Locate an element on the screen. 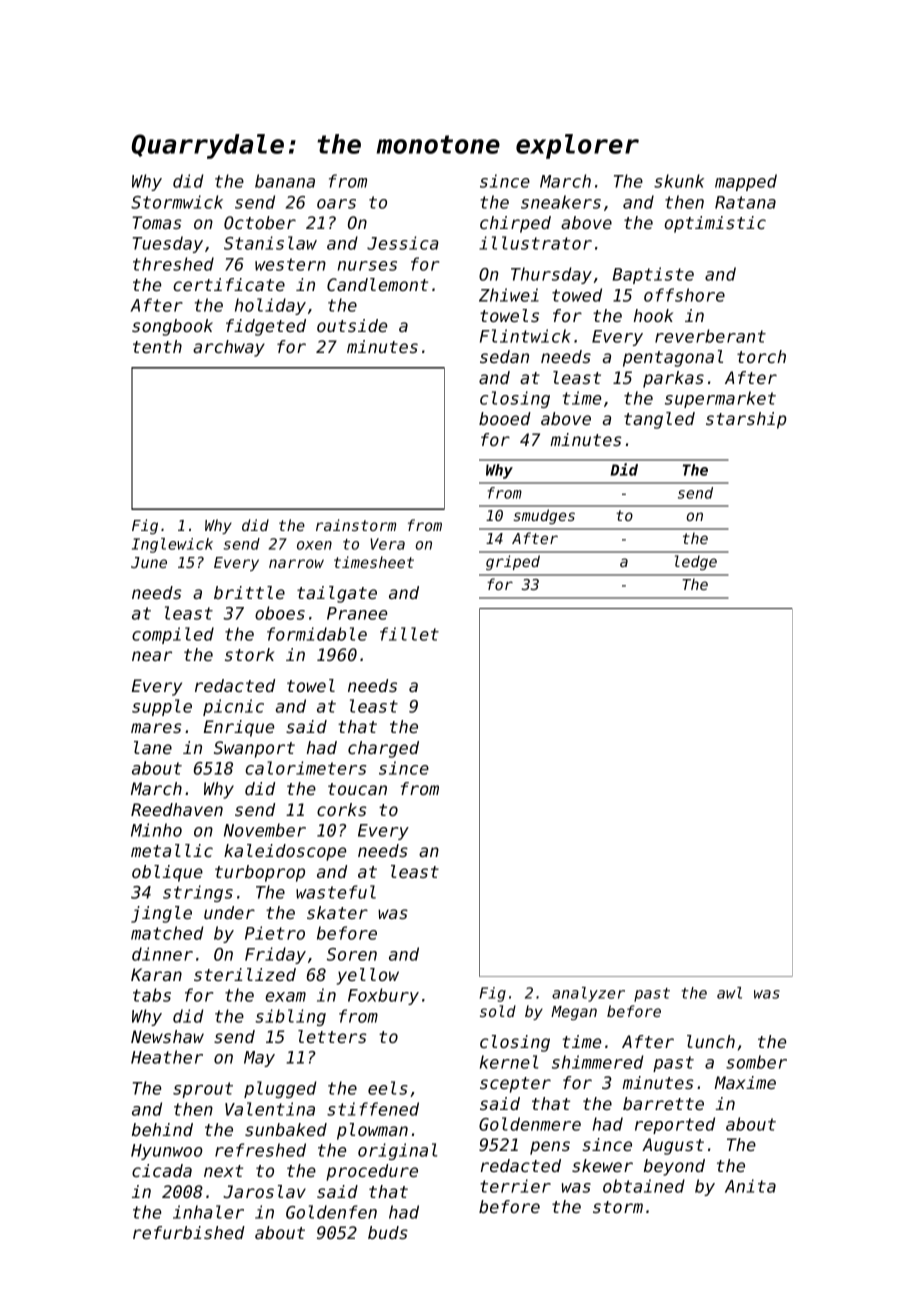 The height and width of the screenshot is (1311, 924). Tomas is located at coordinates (157, 222).
